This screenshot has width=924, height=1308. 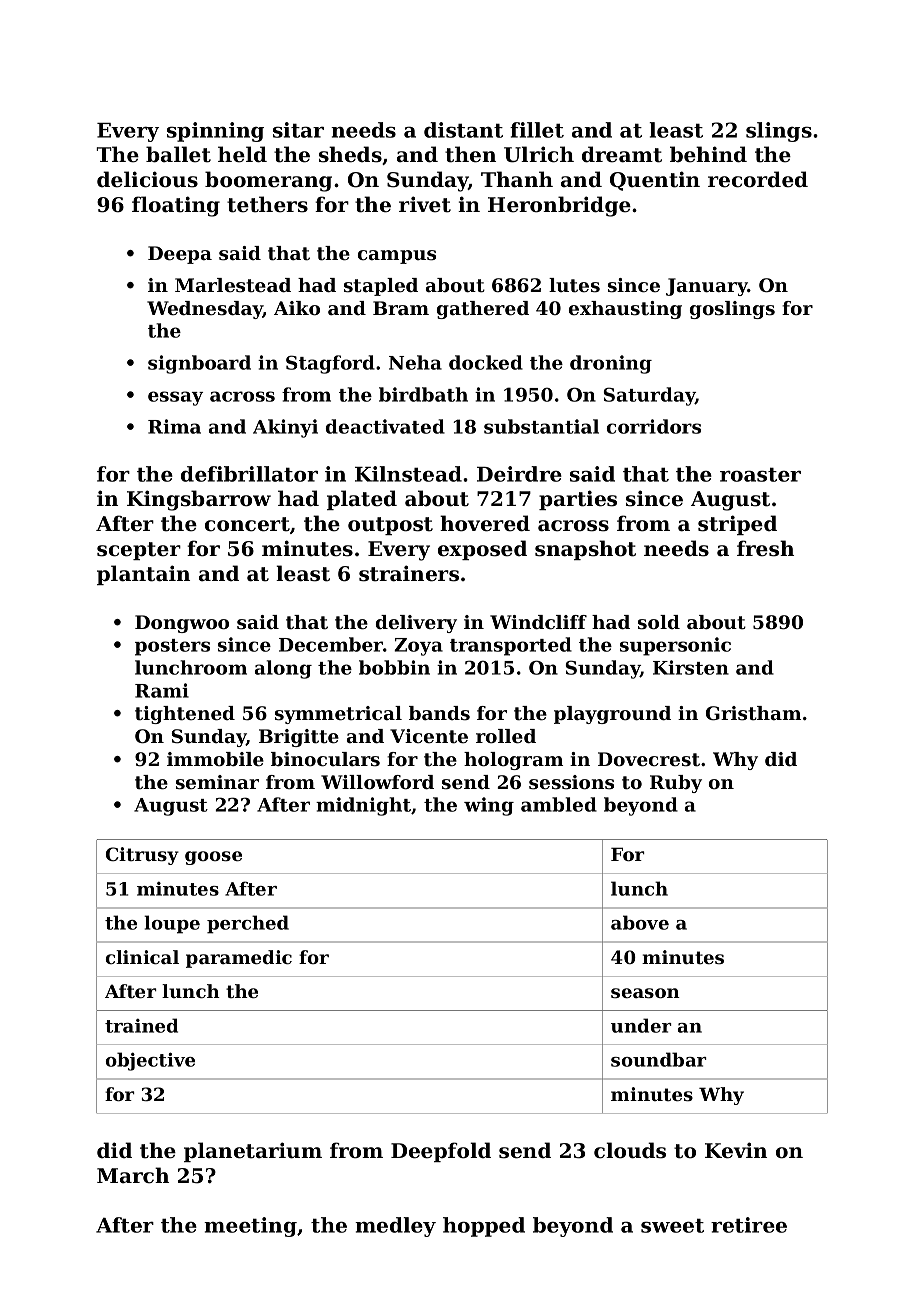 I want to click on behind, so click(x=708, y=154).
